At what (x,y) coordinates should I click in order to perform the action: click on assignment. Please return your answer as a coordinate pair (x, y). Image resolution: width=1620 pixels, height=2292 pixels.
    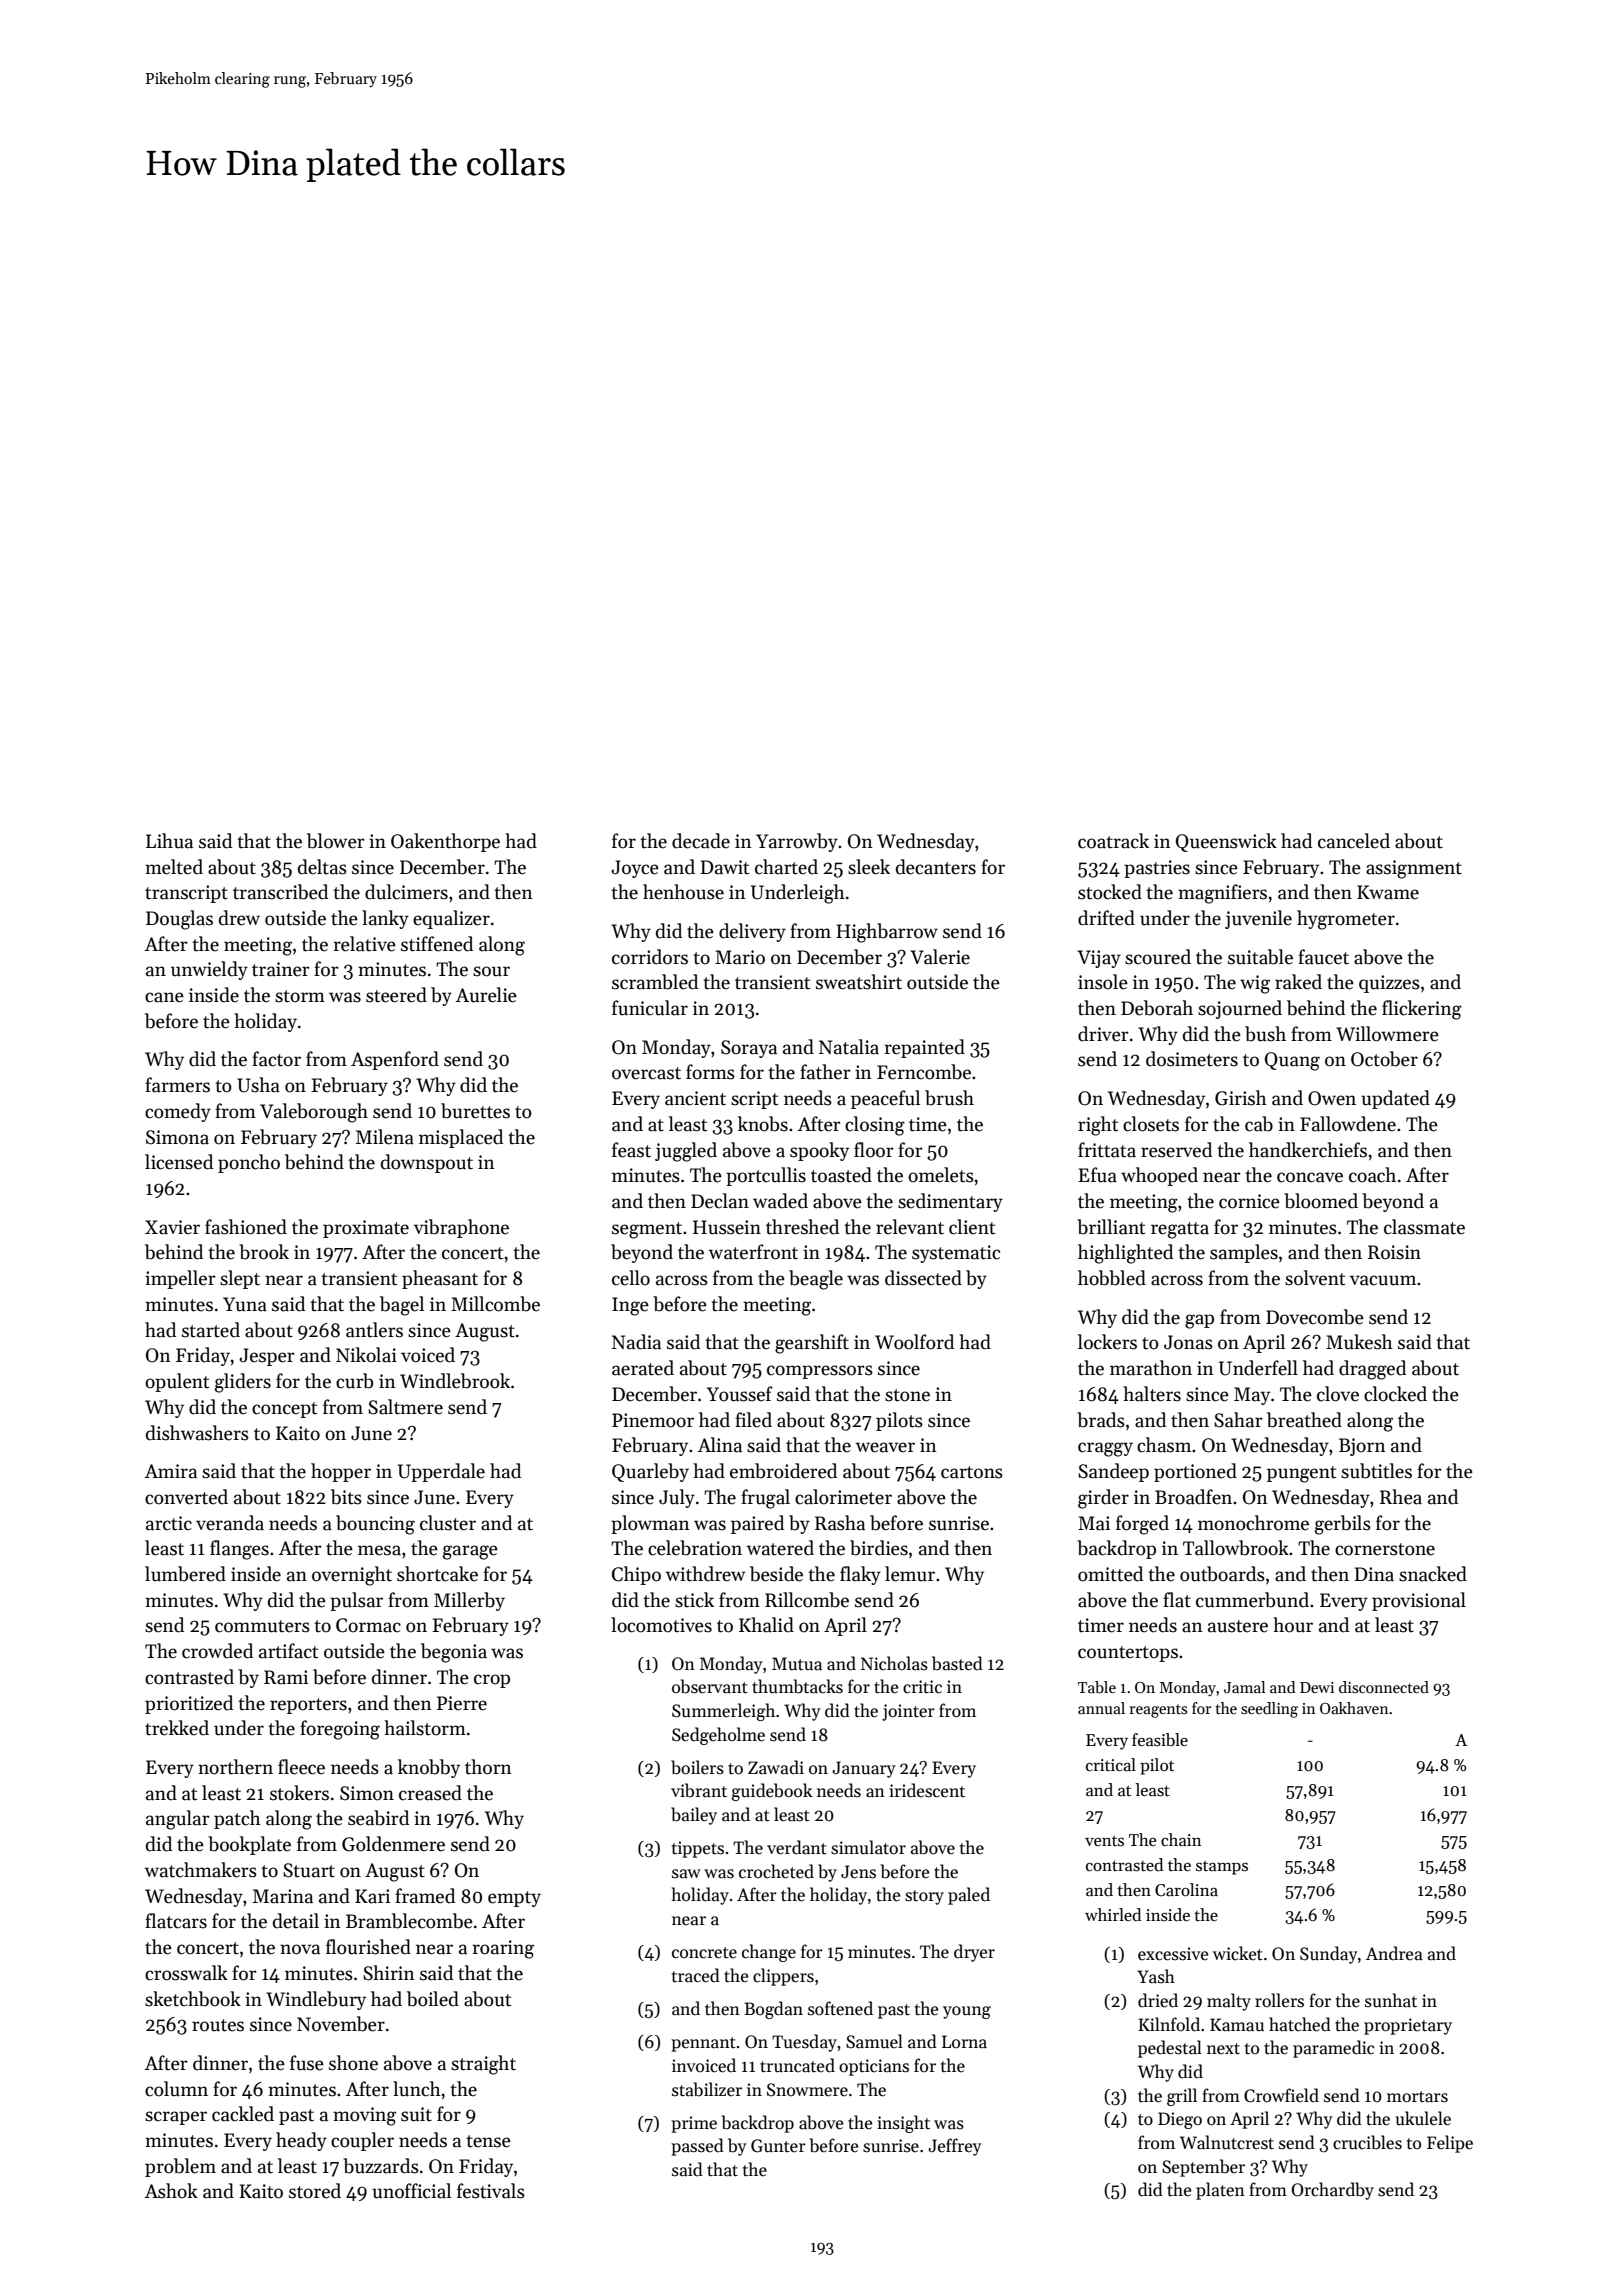
    Looking at the image, I should click on (1414, 869).
